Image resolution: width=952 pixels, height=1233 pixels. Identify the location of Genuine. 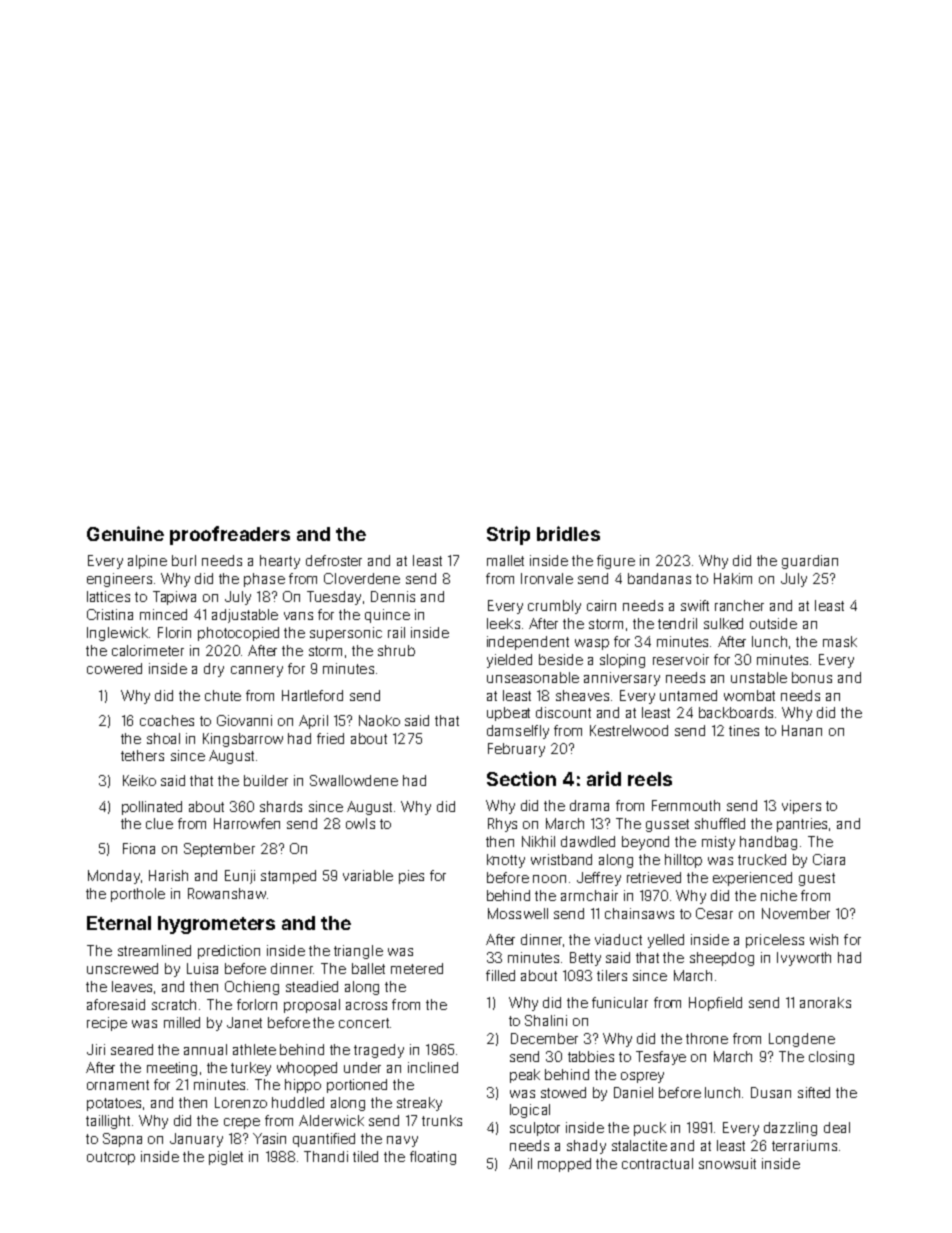
(125, 533).
